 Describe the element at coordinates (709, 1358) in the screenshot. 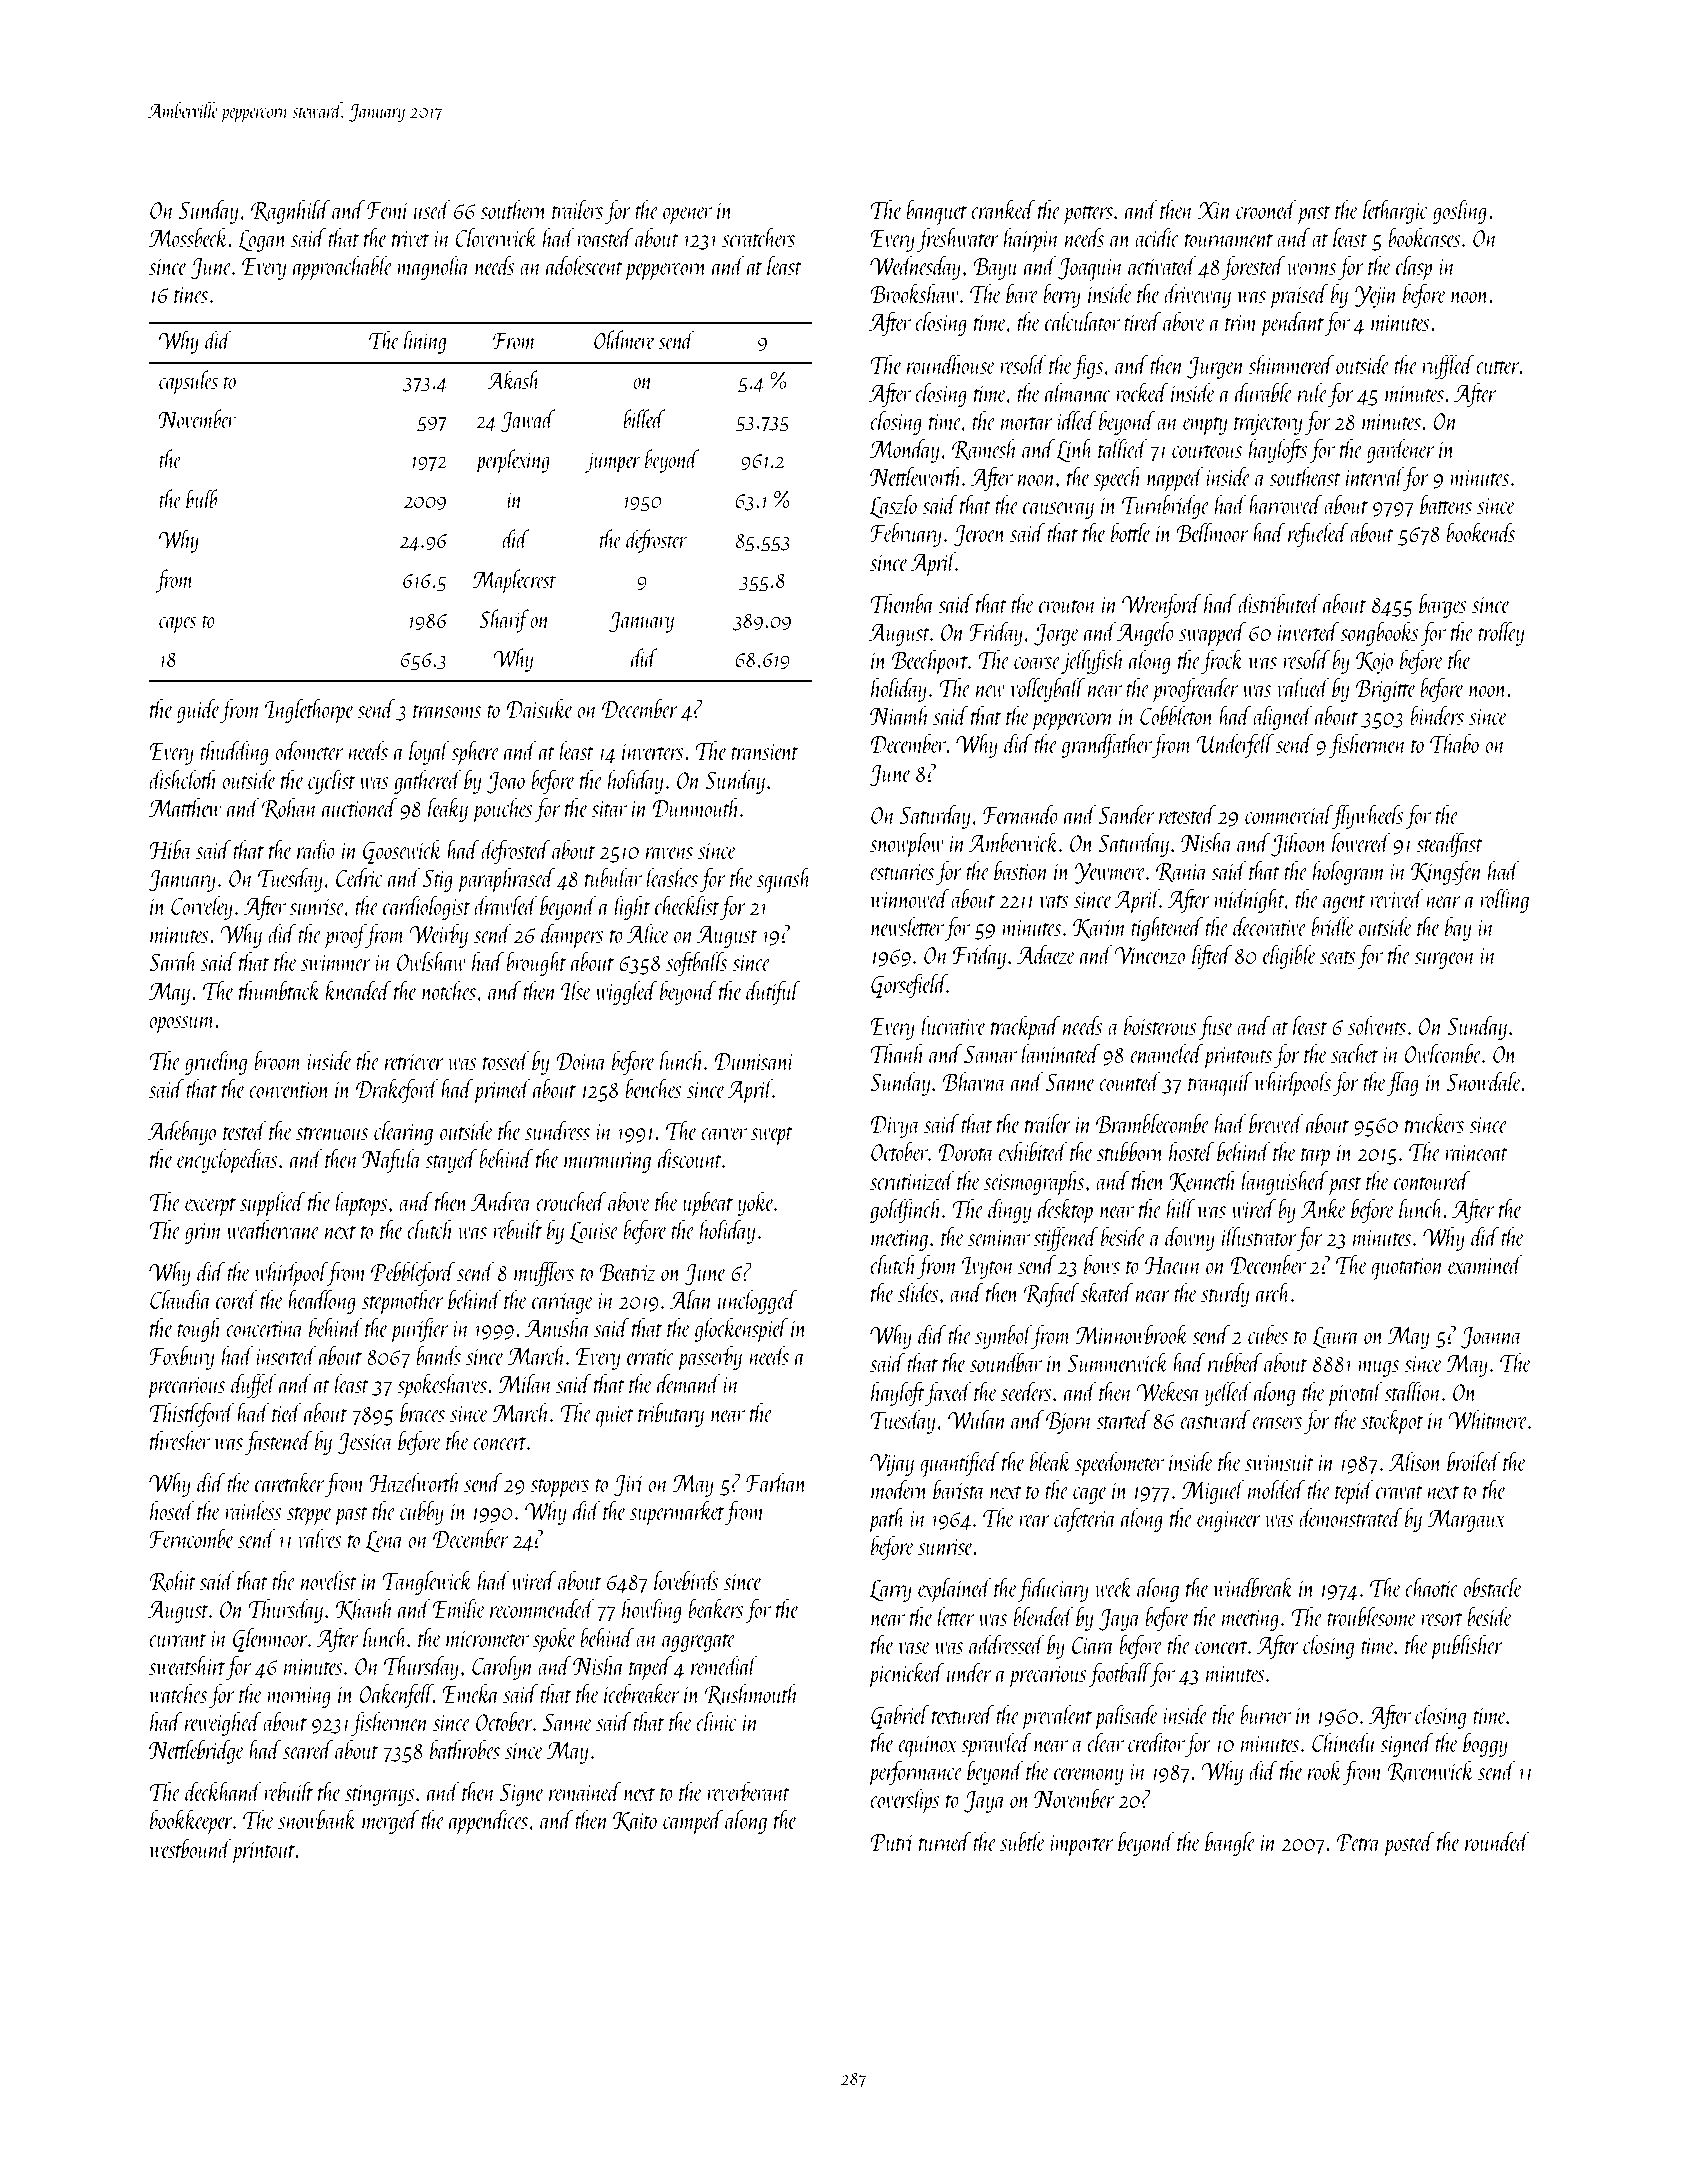

I see `passerby` at that location.
